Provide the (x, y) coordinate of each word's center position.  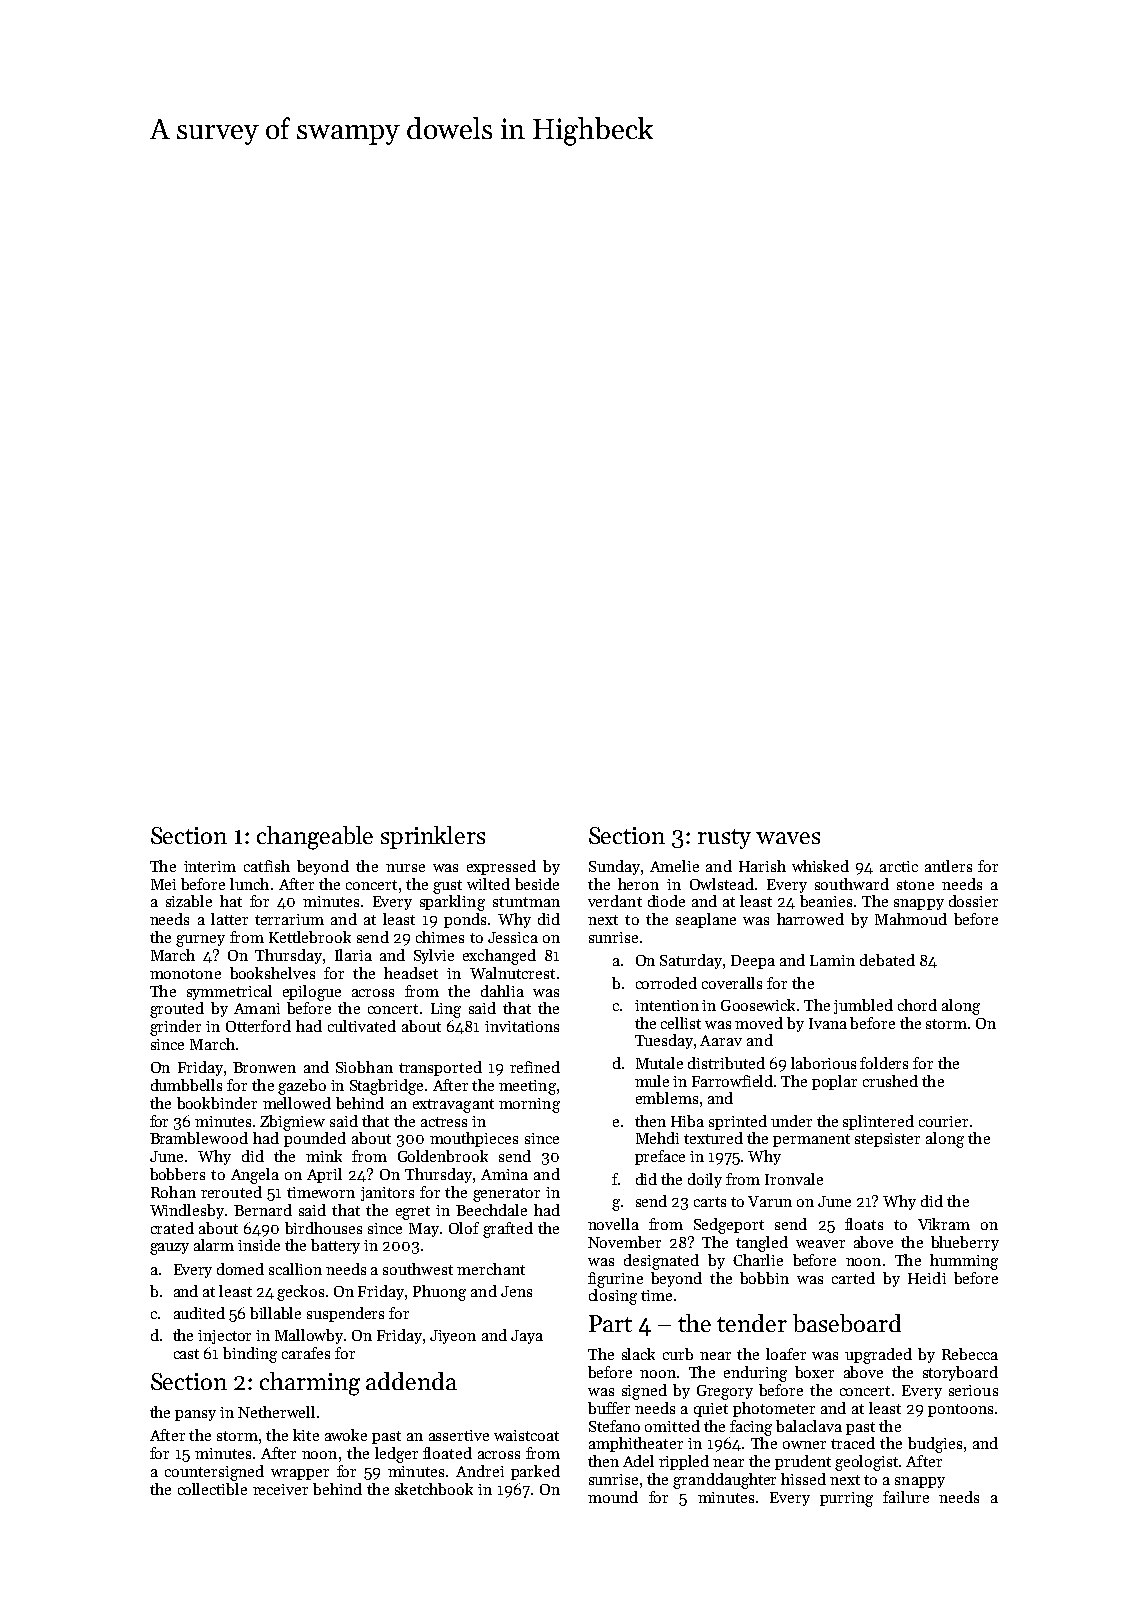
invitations (522, 1026)
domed (240, 1269)
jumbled (863, 1006)
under (791, 1121)
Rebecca (970, 1354)
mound (613, 1497)
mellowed (297, 1103)
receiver (280, 1489)
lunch (249, 884)
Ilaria (353, 955)
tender (752, 1323)
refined (535, 1067)
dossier (973, 901)
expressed (501, 867)
